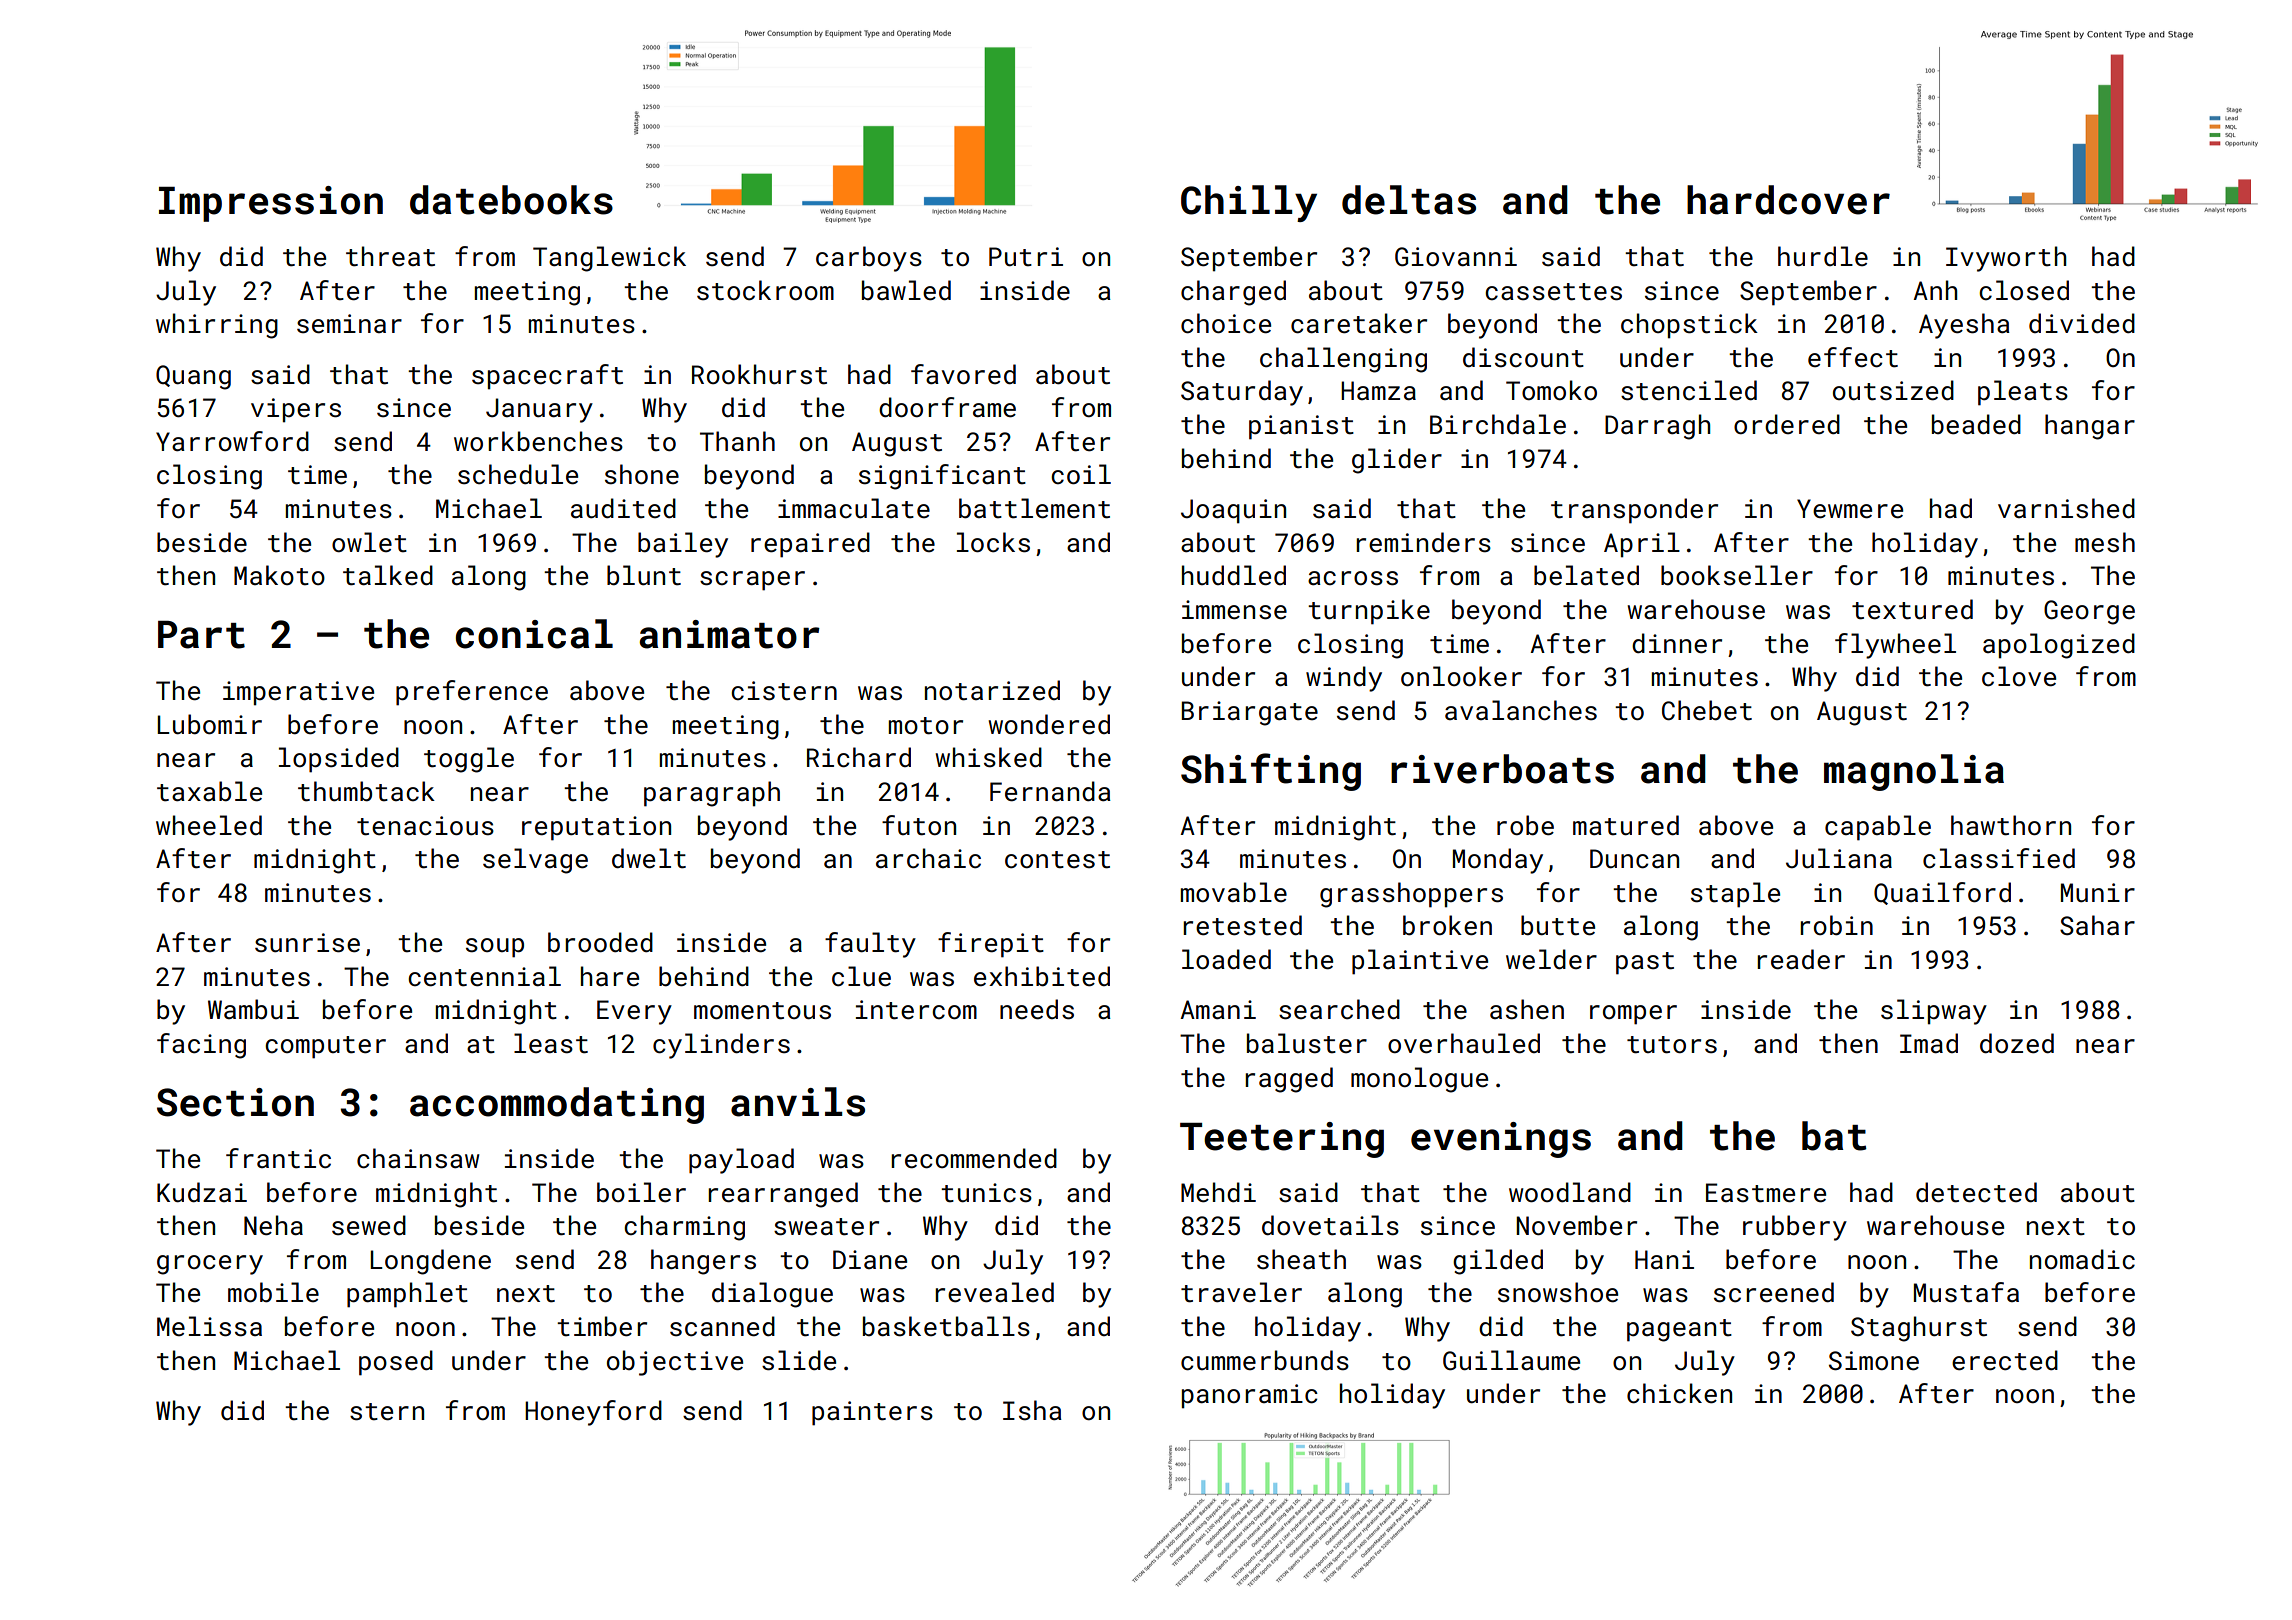  What do you see at coordinates (593, 1413) in the document?
I see `Honeyford` at bounding box center [593, 1413].
